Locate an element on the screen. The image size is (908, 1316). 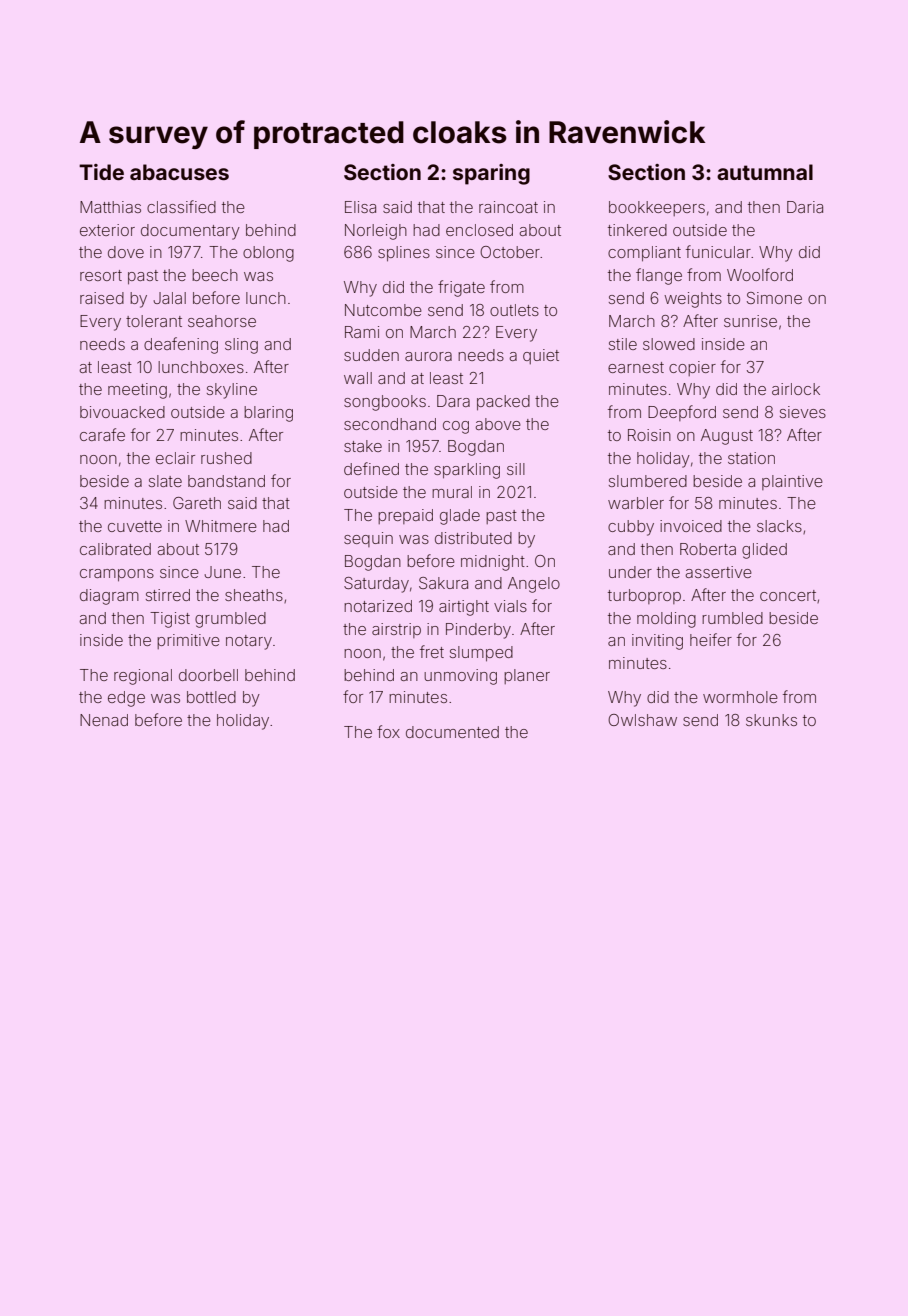
Pinderby is located at coordinates (478, 631).
